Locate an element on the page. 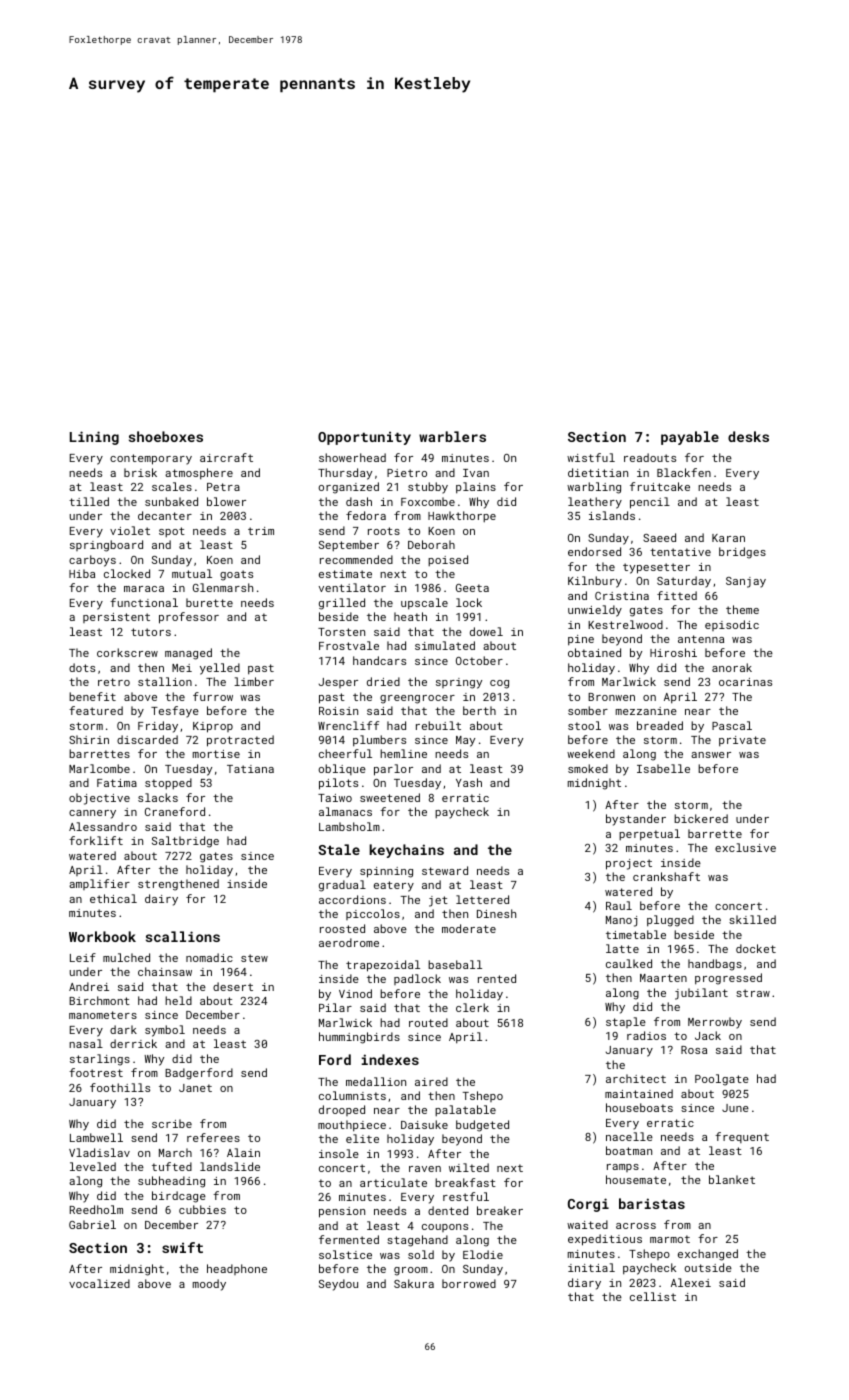  swift is located at coordinates (182, 1247).
